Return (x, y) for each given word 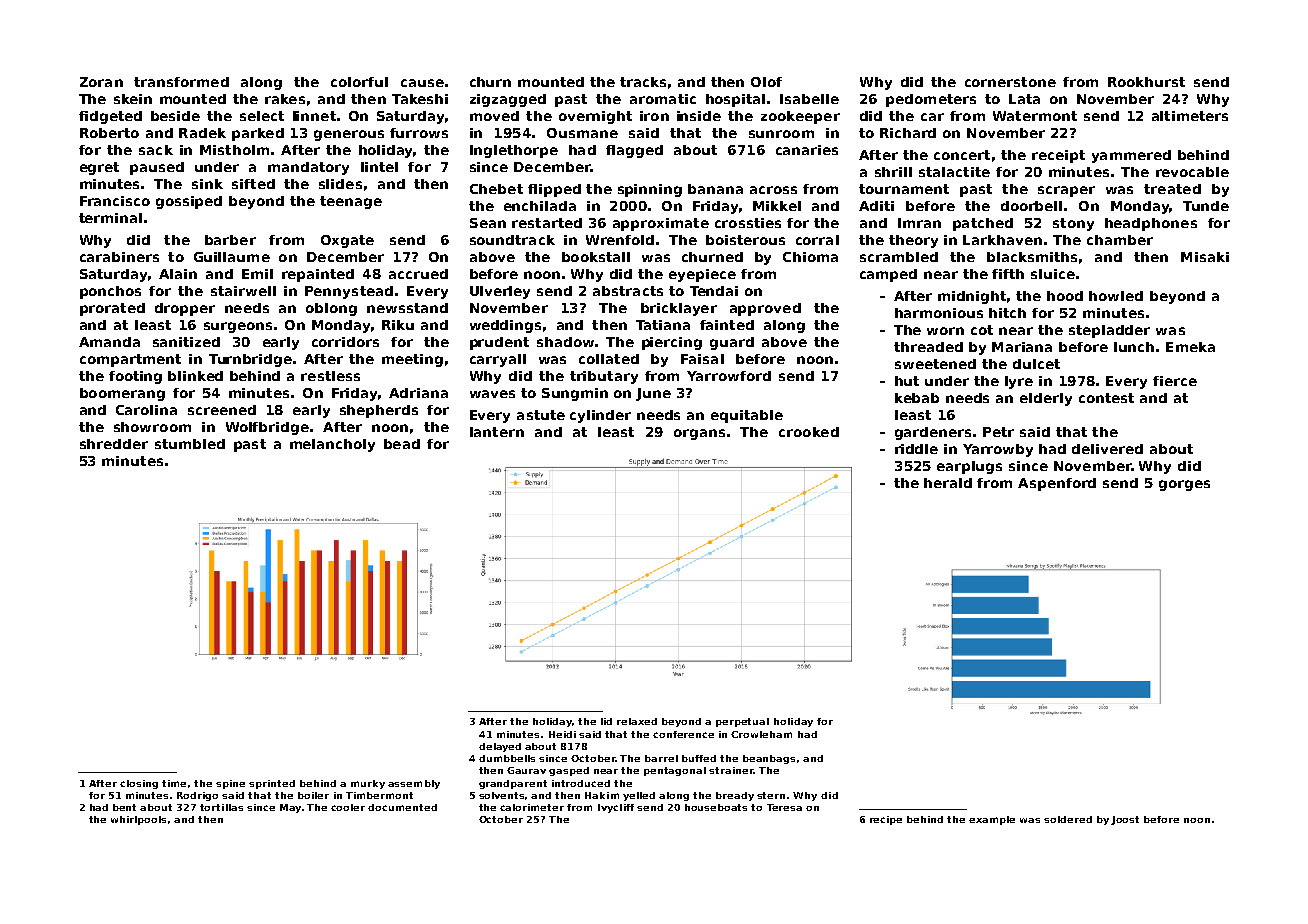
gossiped (189, 202)
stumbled (190, 444)
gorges (1184, 485)
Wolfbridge (267, 428)
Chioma (810, 257)
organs (699, 434)
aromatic (663, 99)
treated (1172, 189)
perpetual (742, 722)
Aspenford (1057, 484)
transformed (181, 82)
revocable (1192, 172)
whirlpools (138, 820)
